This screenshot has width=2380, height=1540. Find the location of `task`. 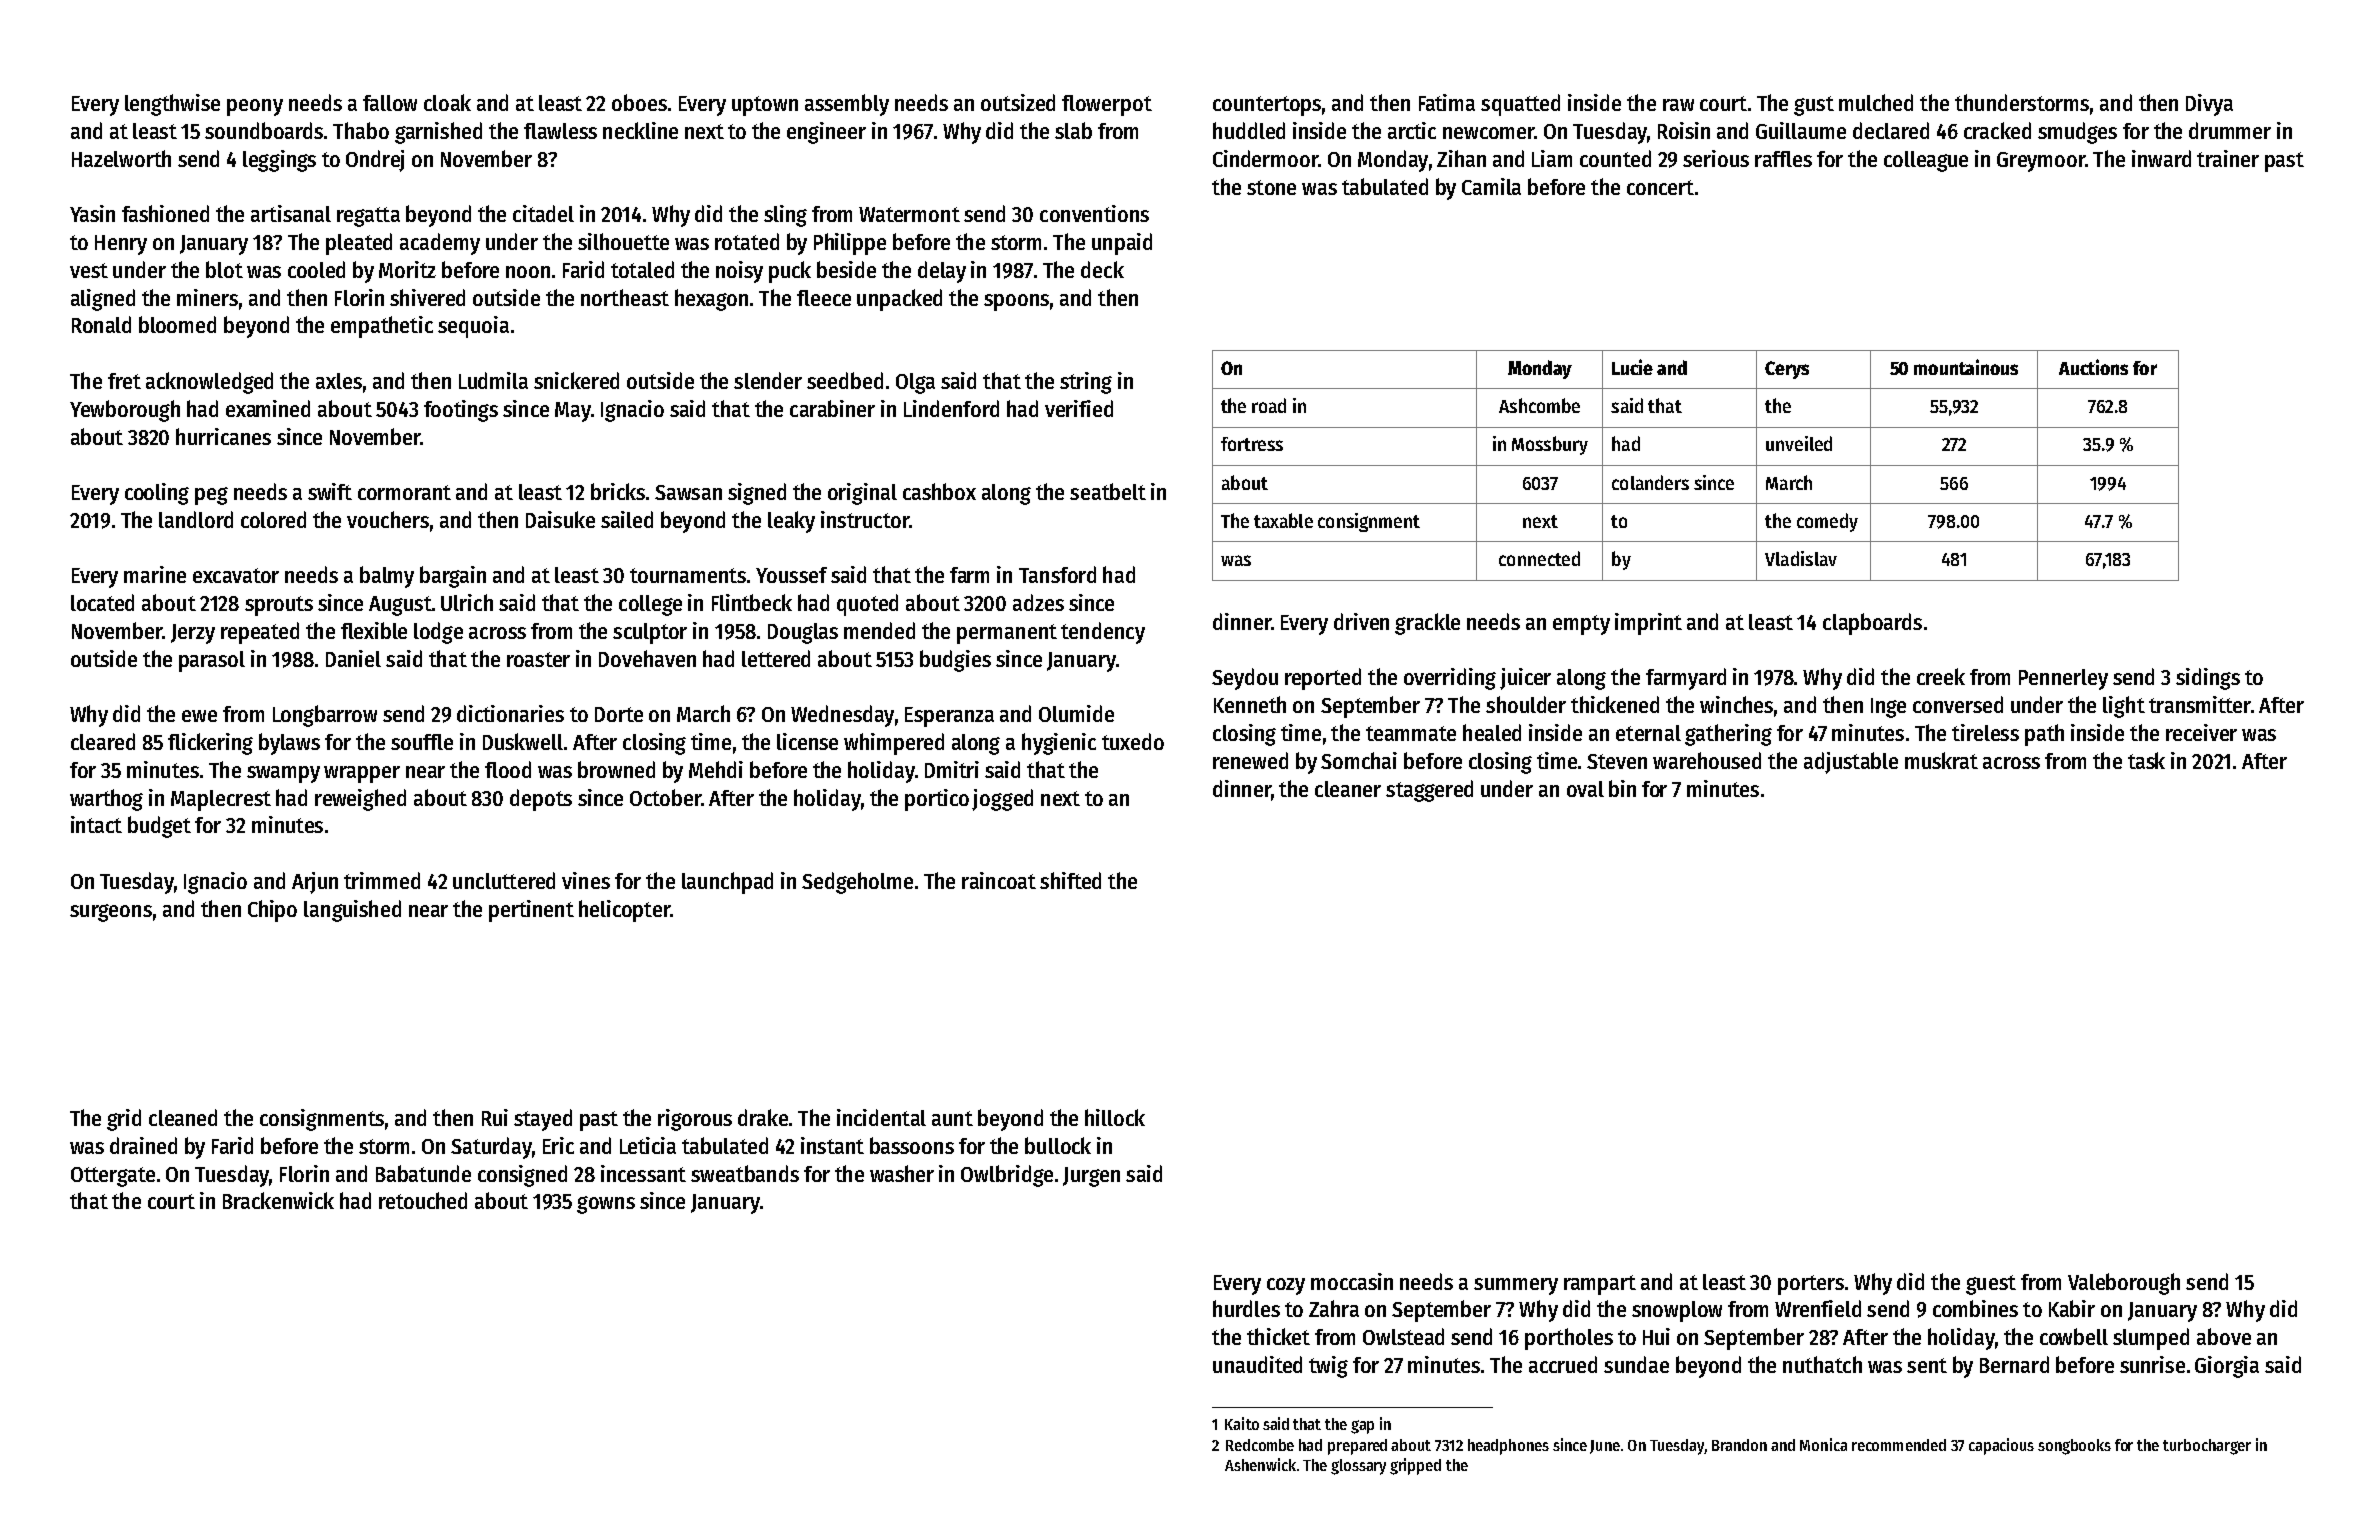

task is located at coordinates (2146, 760).
